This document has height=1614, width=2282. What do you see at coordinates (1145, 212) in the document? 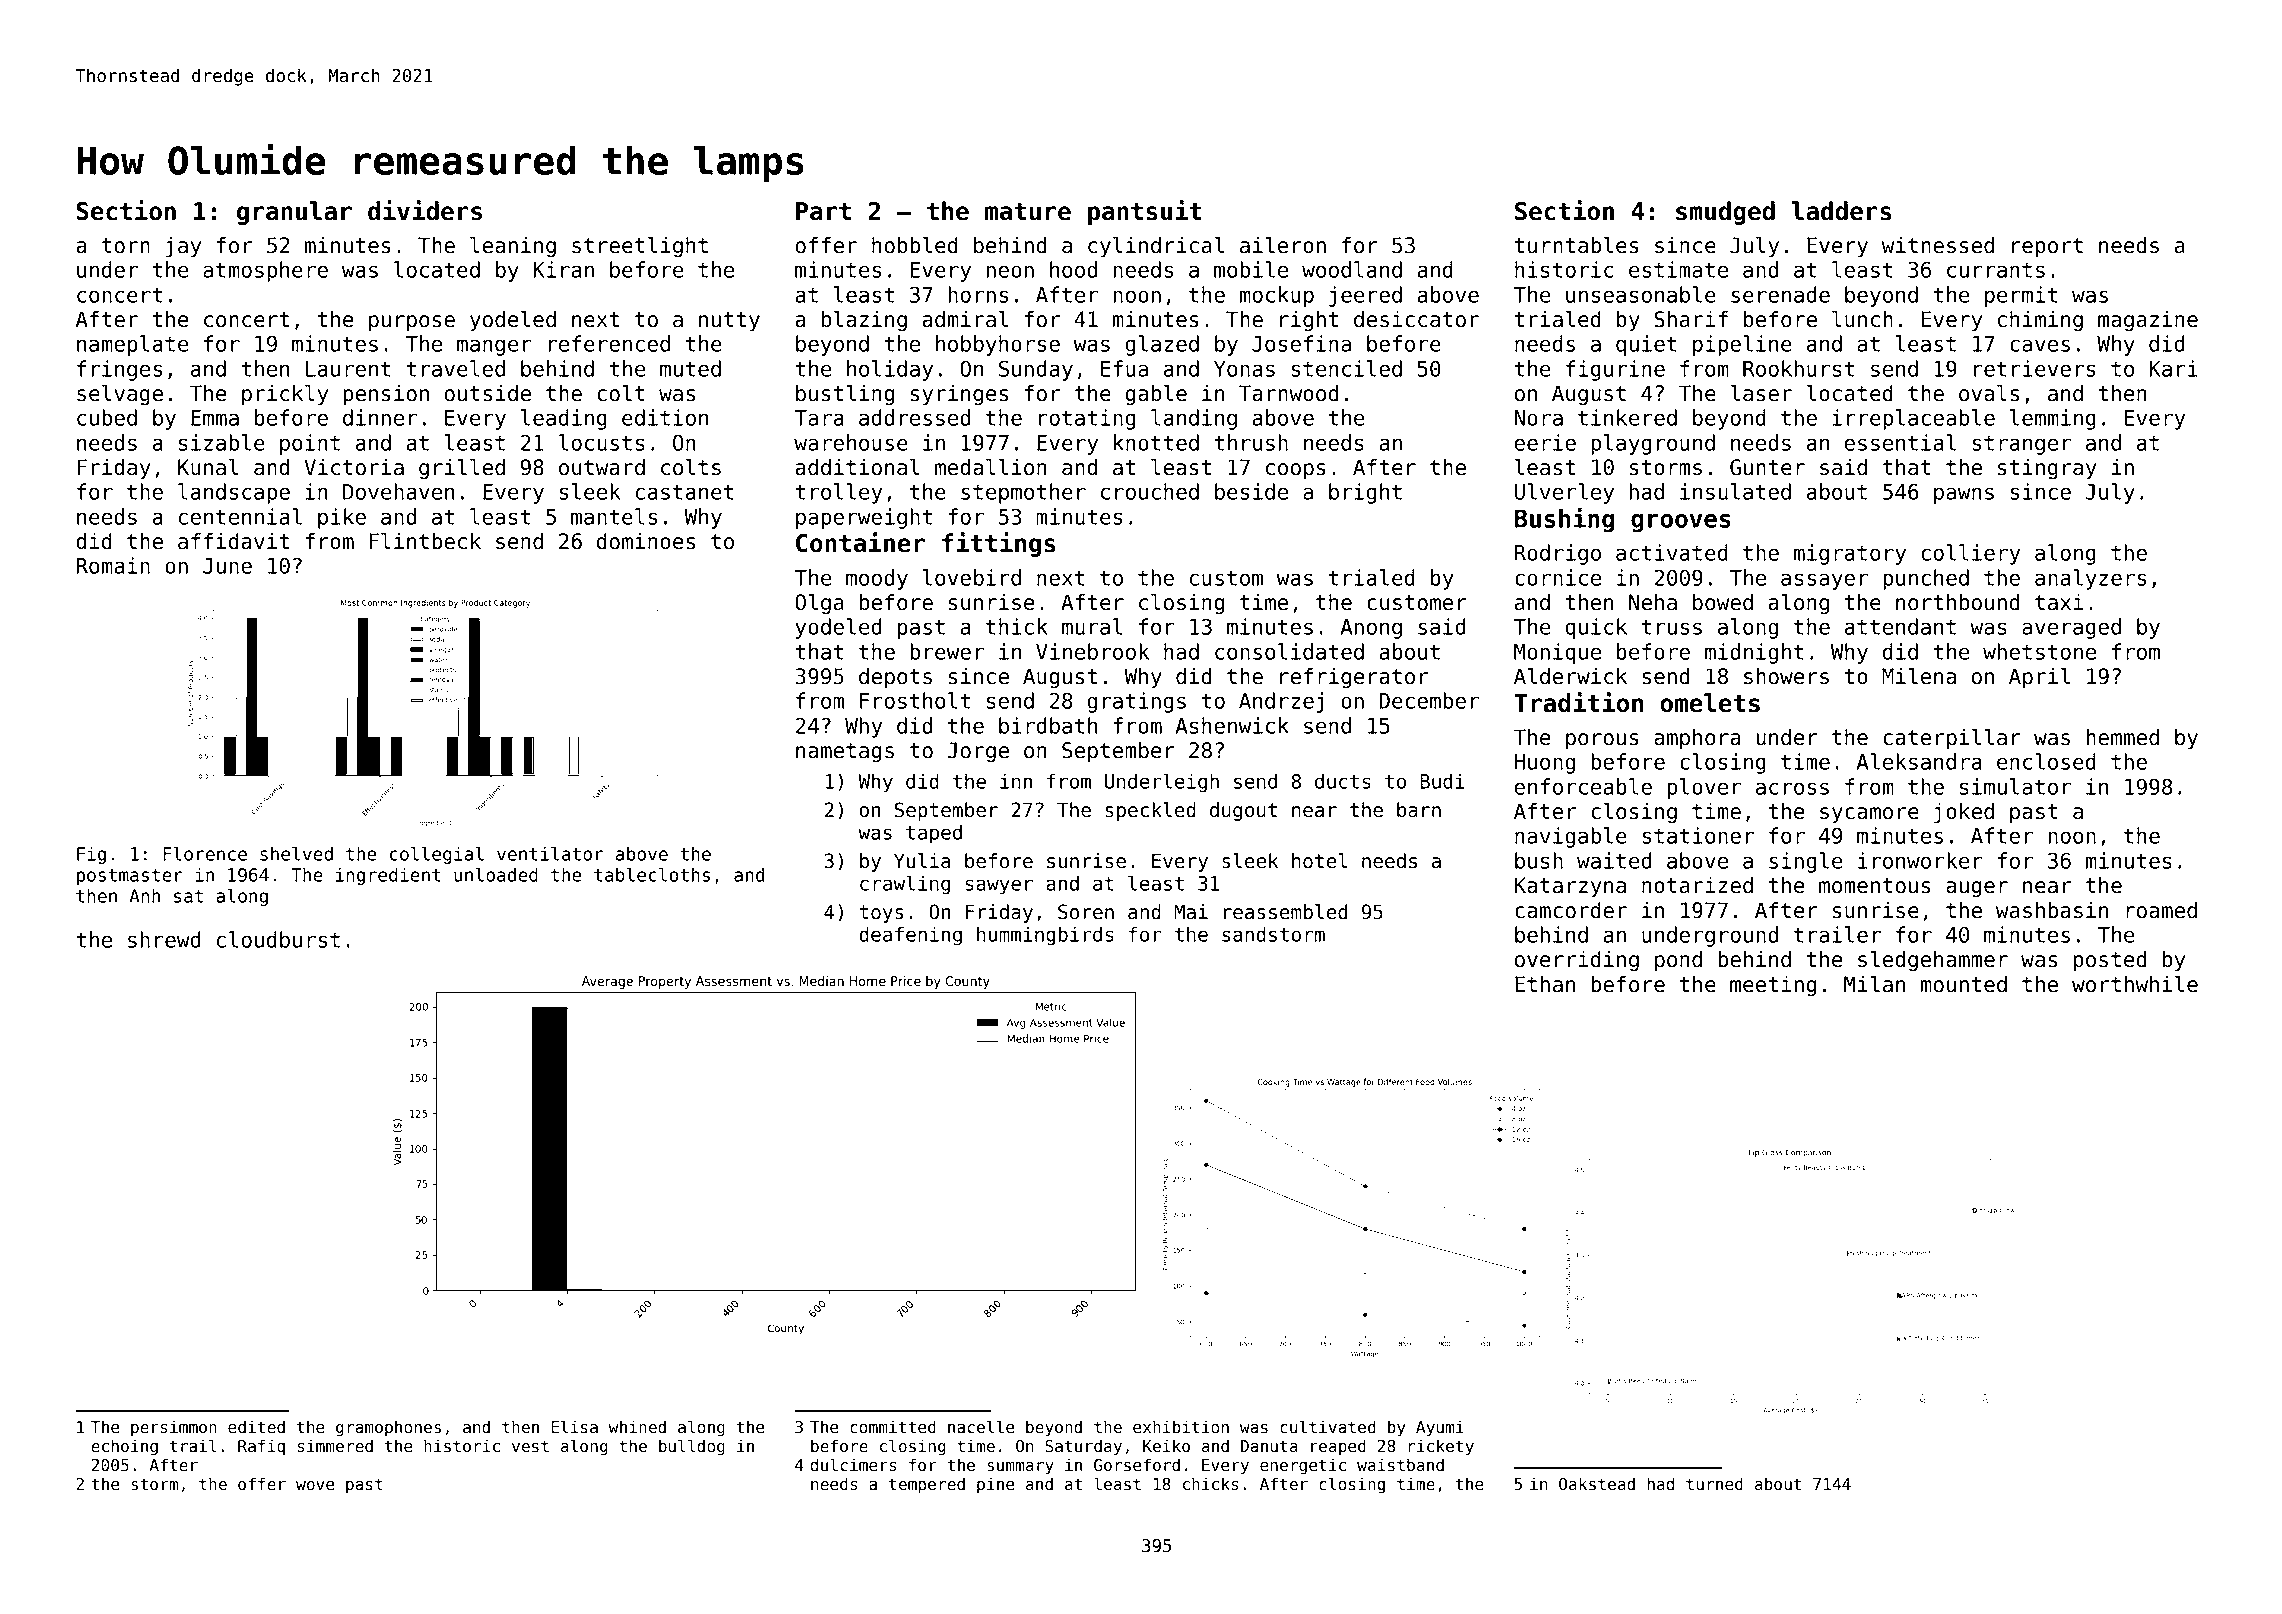
I see `pantsuit` at bounding box center [1145, 212].
